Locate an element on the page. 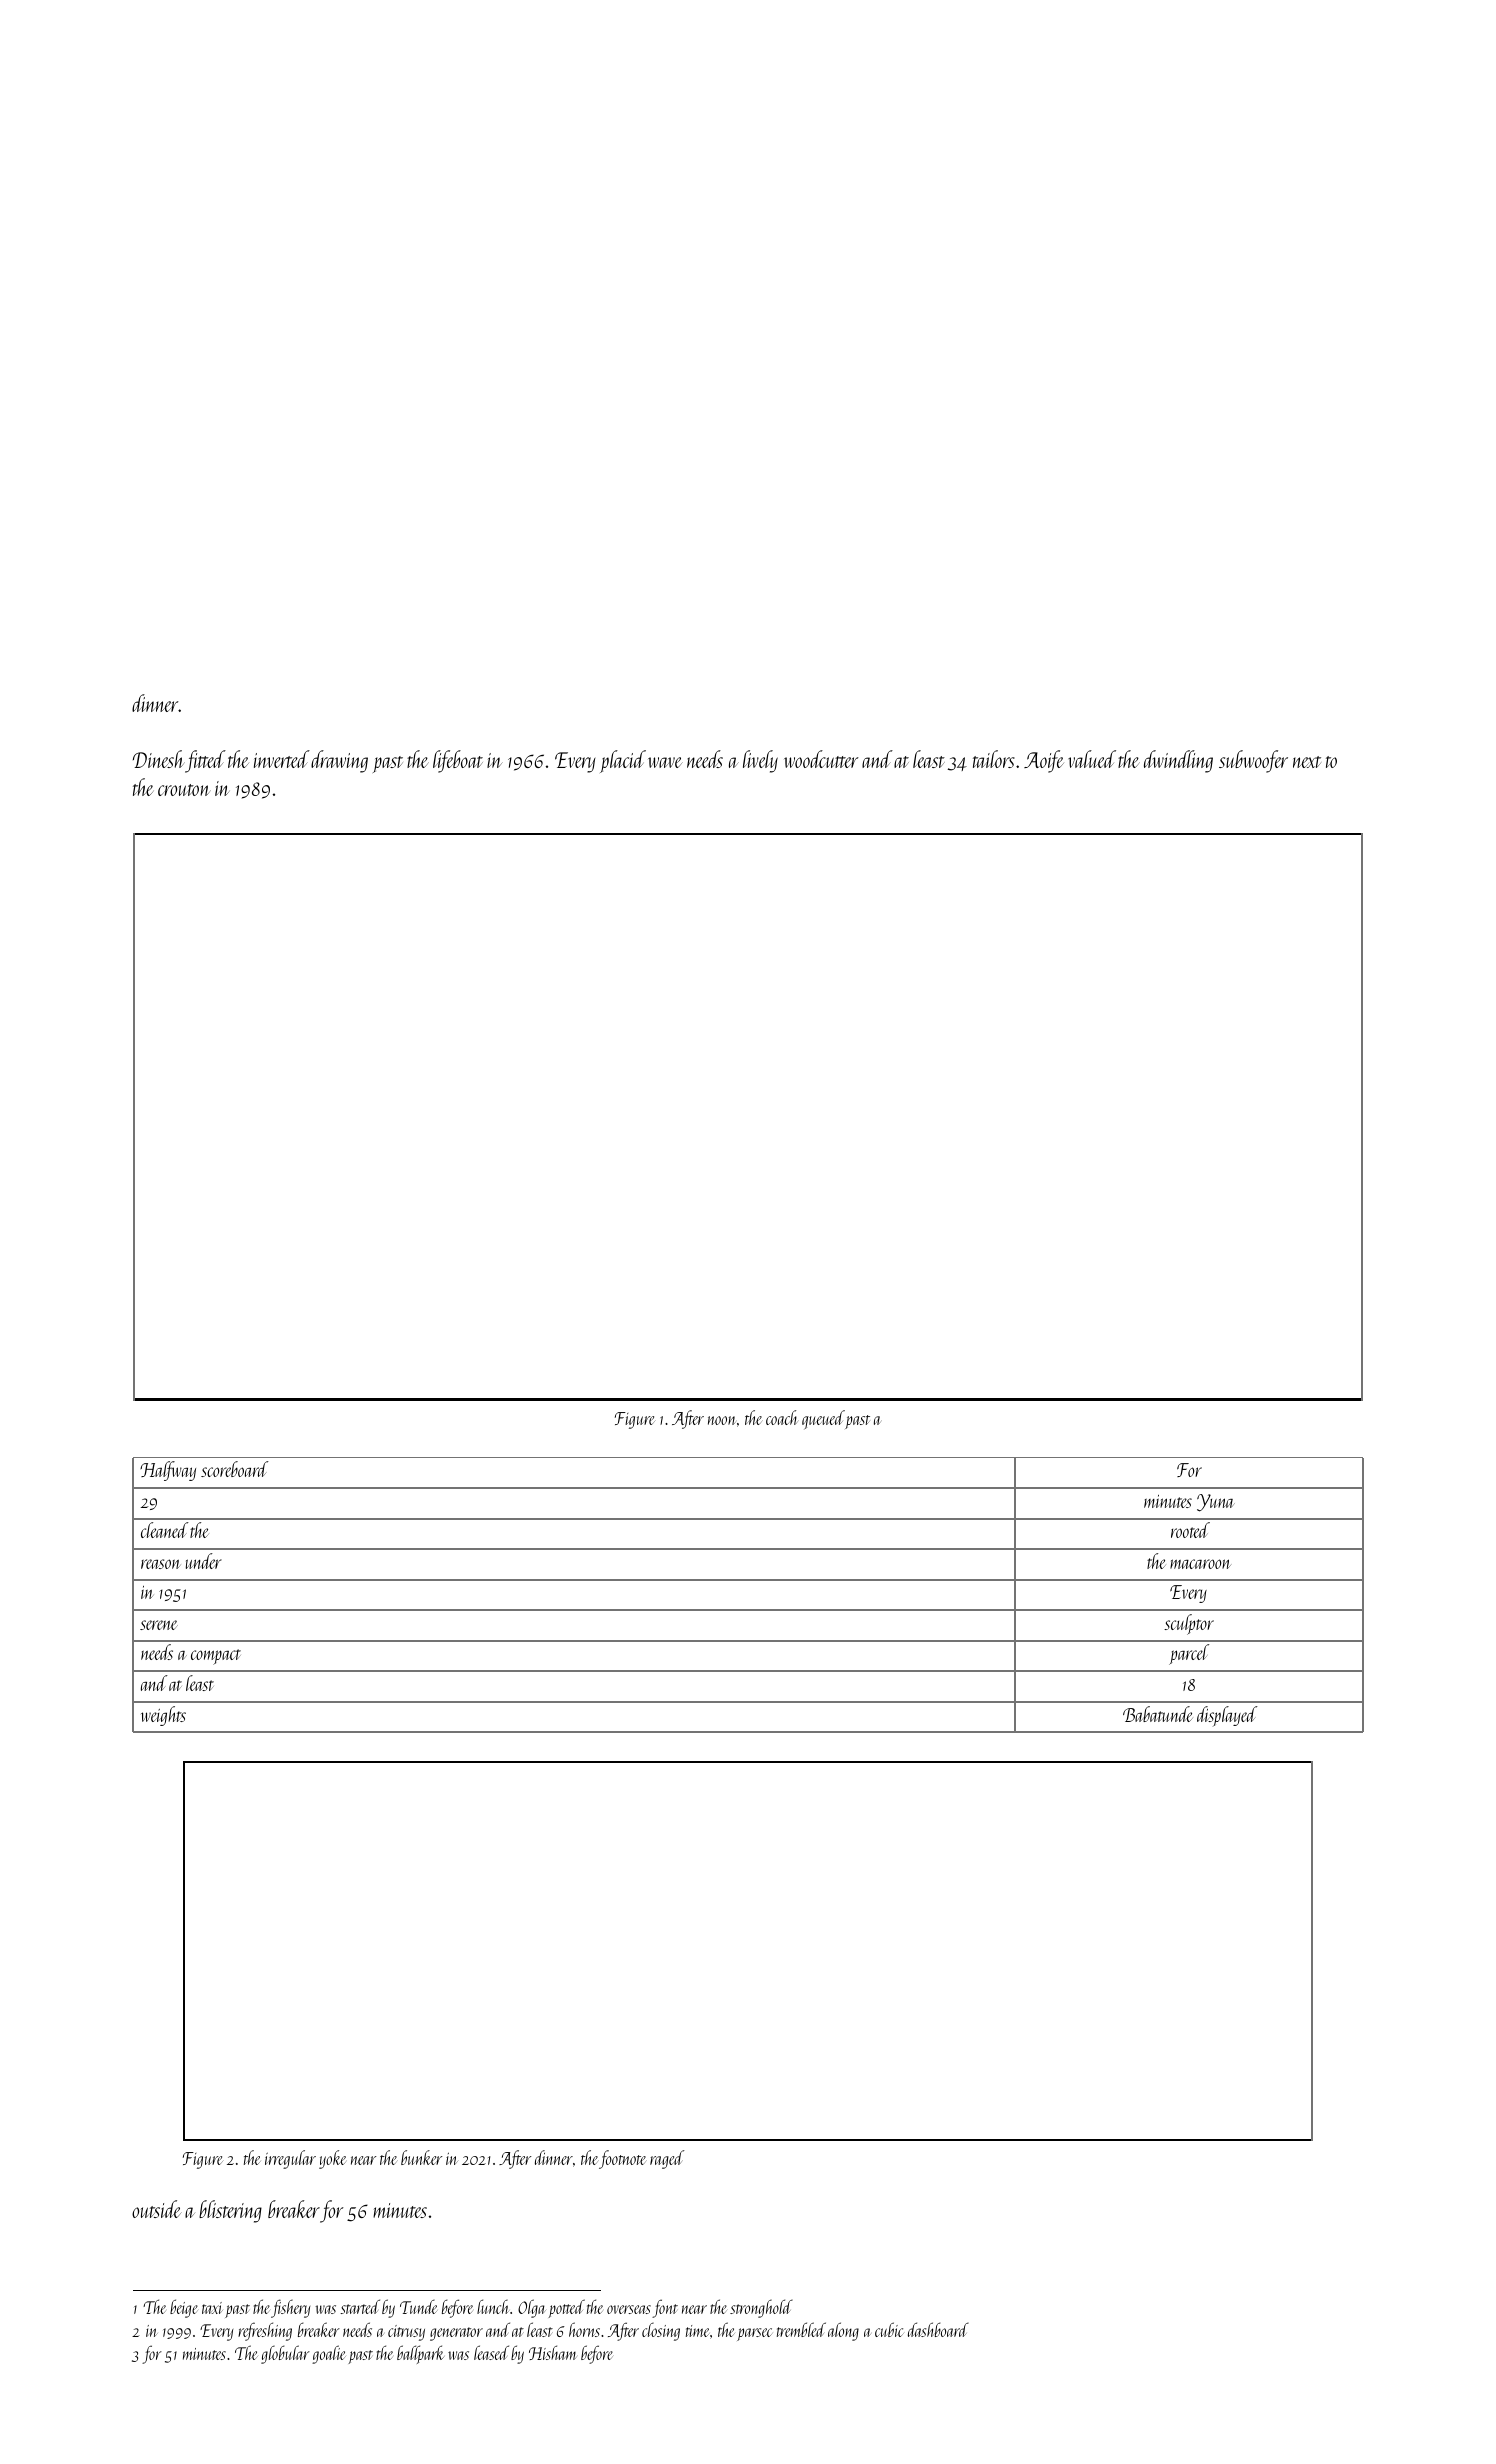 Image resolution: width=1496 pixels, height=2464 pixels. dwindling is located at coordinates (1178, 761).
